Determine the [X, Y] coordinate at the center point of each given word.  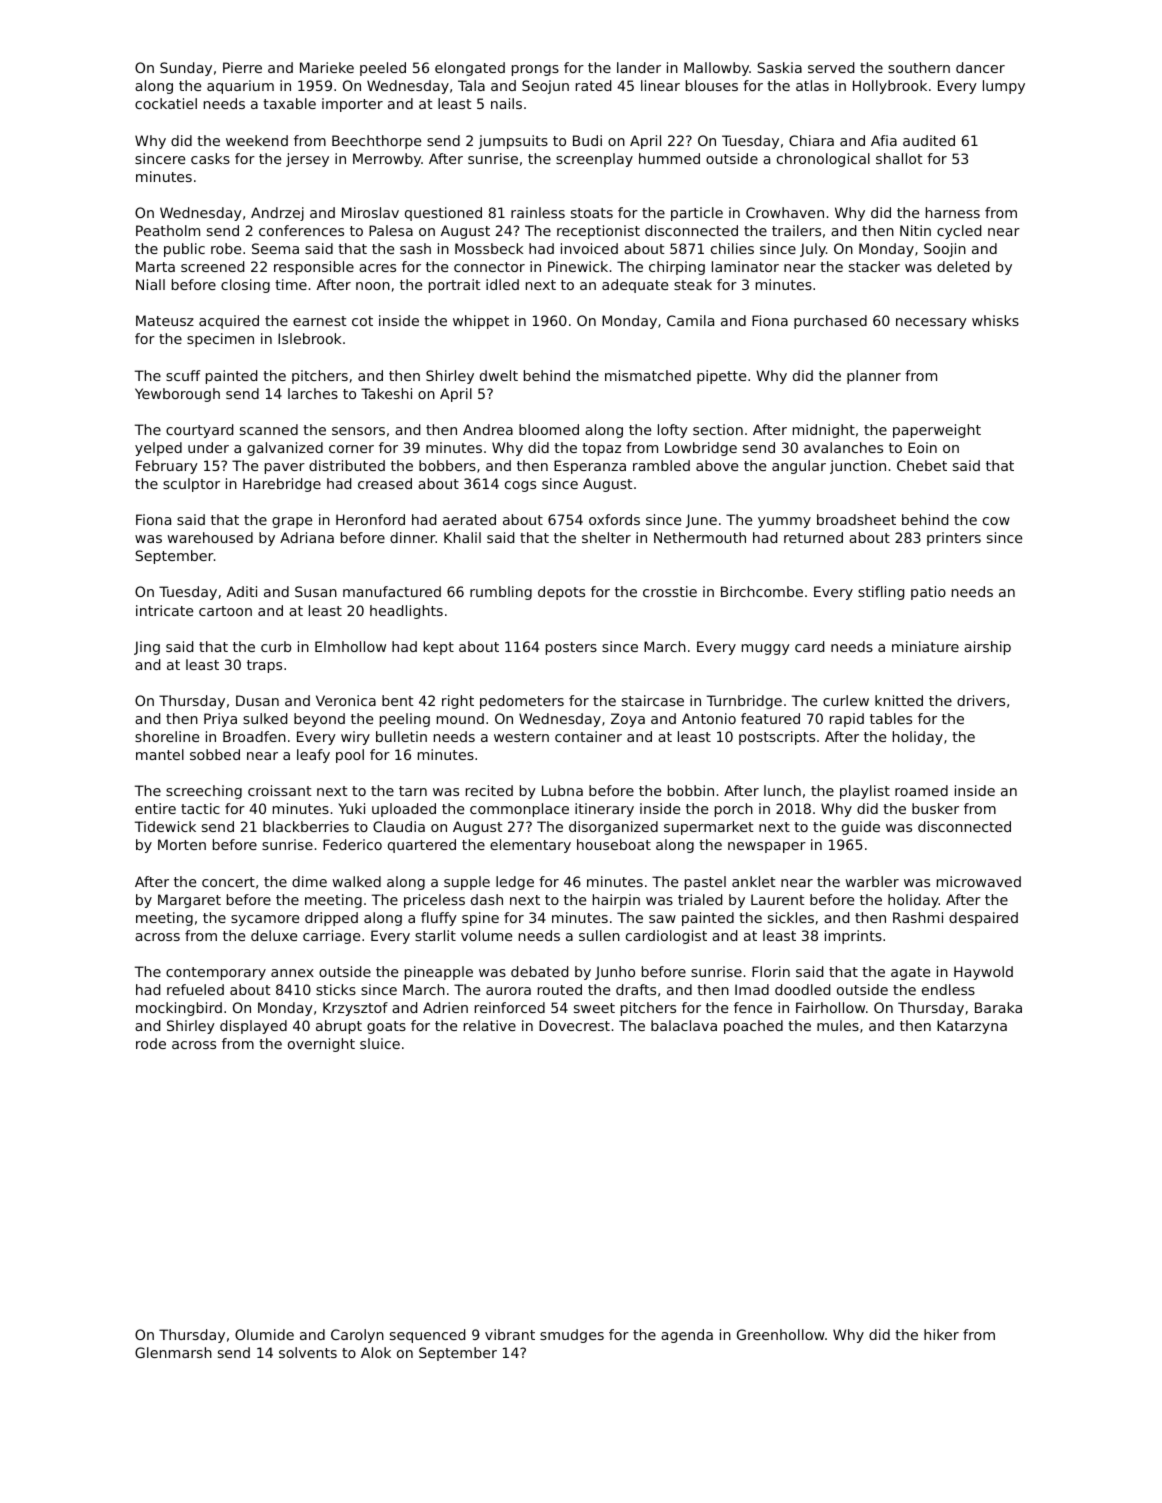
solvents [308, 1352]
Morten [182, 844]
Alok [376, 1352]
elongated [470, 69]
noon [373, 286]
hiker [941, 1334]
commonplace [519, 810]
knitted [899, 700]
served [831, 67]
